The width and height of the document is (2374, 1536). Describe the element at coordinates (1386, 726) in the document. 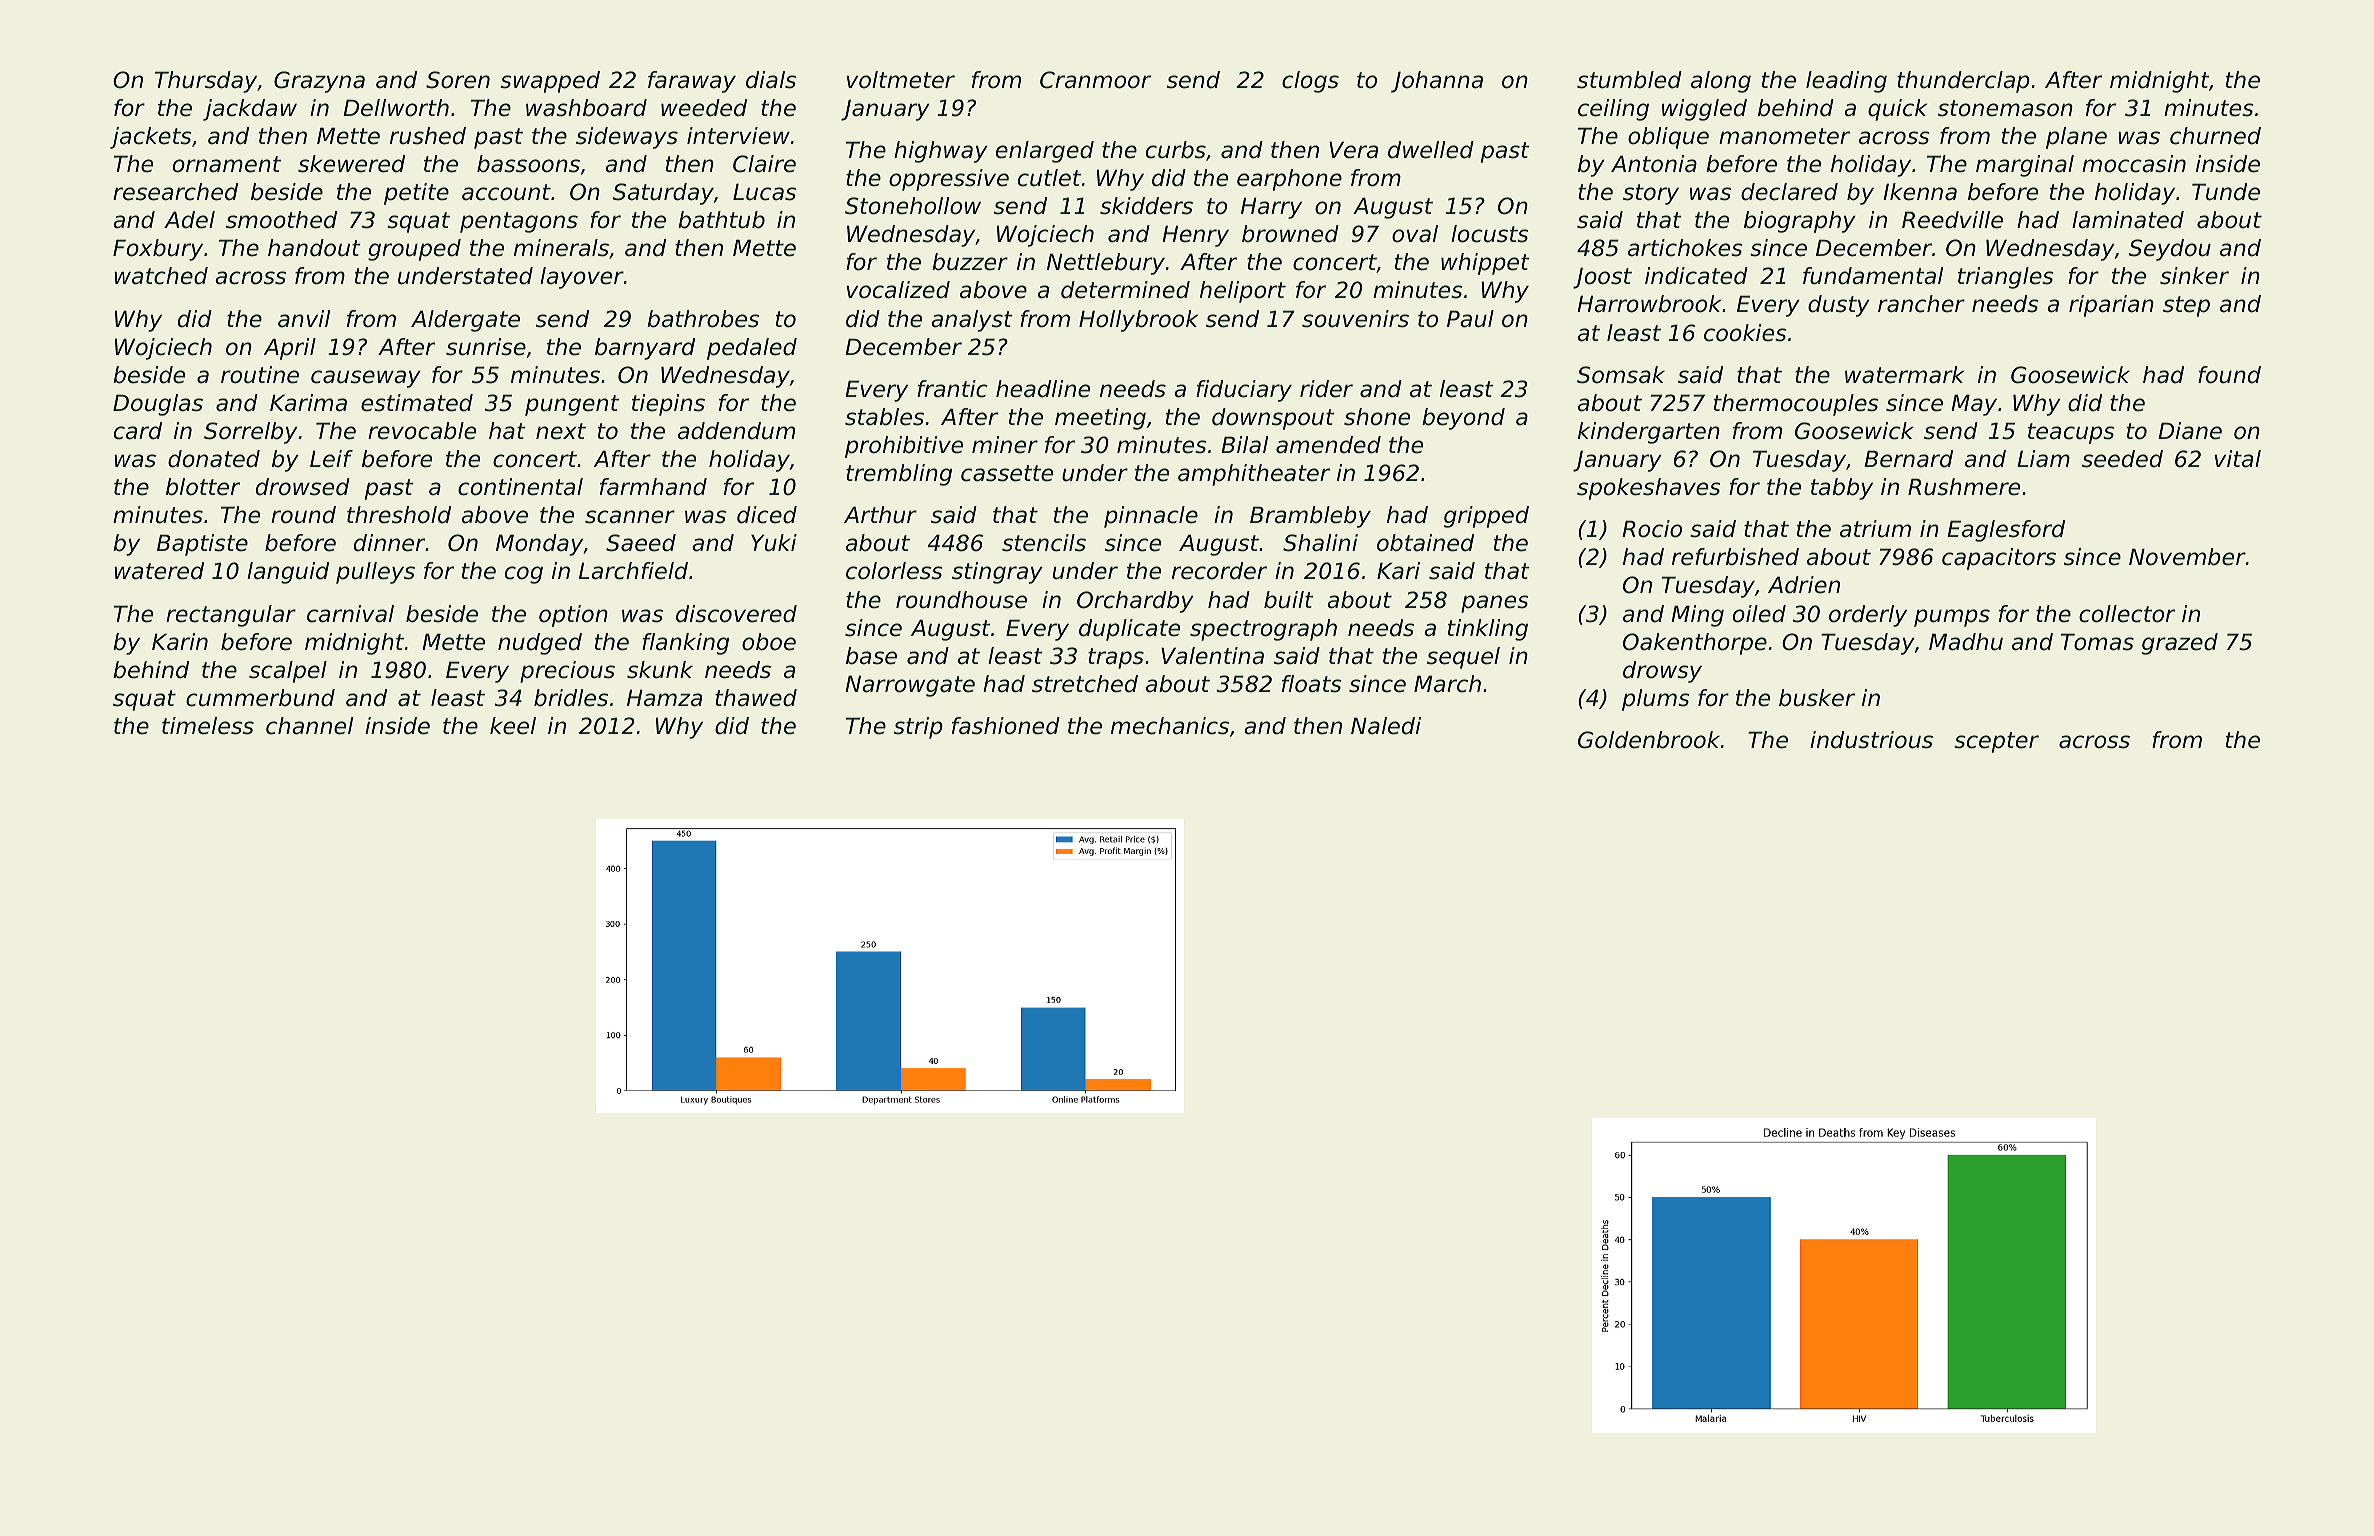

I see `Naledi` at that location.
